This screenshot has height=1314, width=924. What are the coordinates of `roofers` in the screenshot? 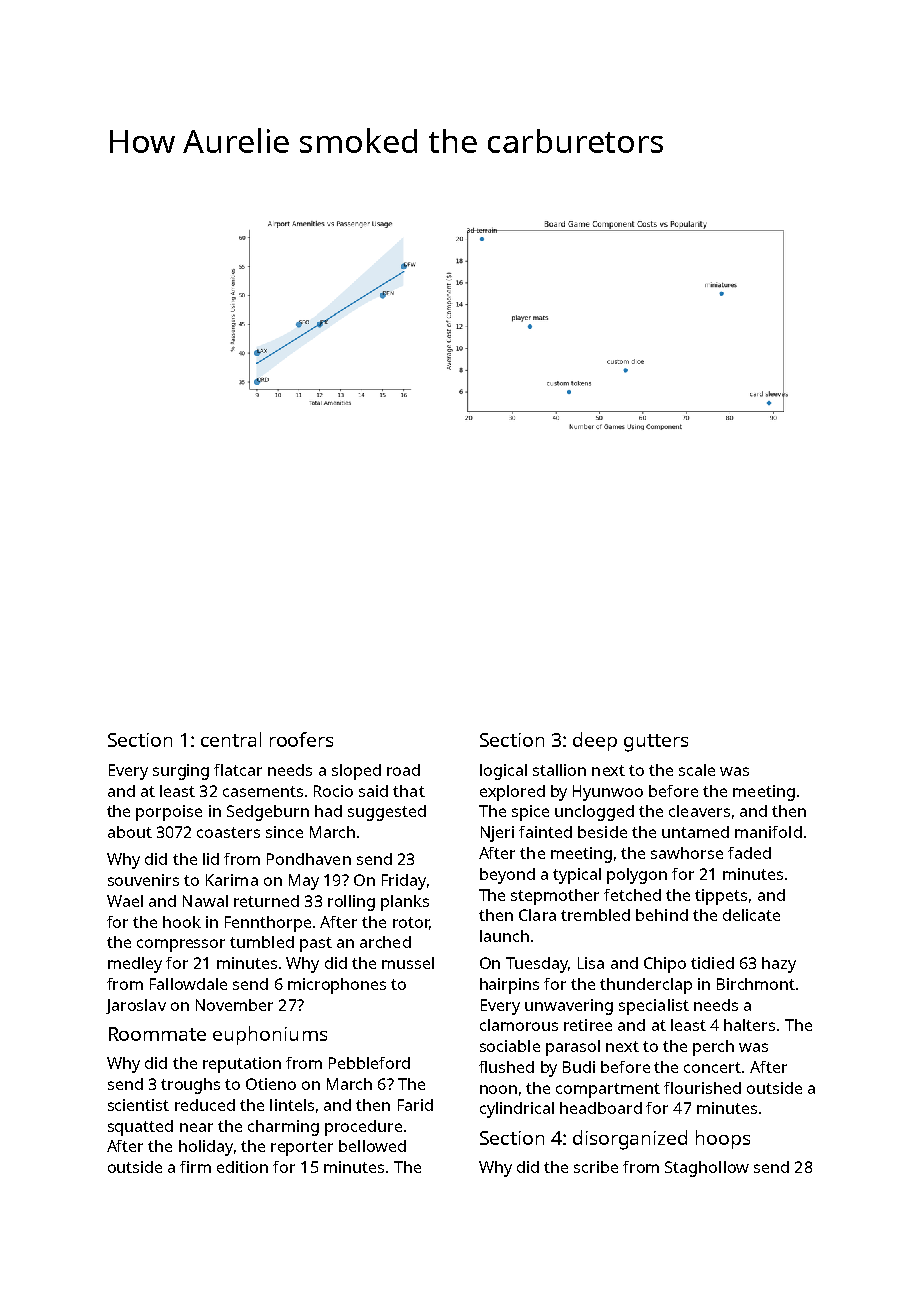 It's located at (301, 739).
